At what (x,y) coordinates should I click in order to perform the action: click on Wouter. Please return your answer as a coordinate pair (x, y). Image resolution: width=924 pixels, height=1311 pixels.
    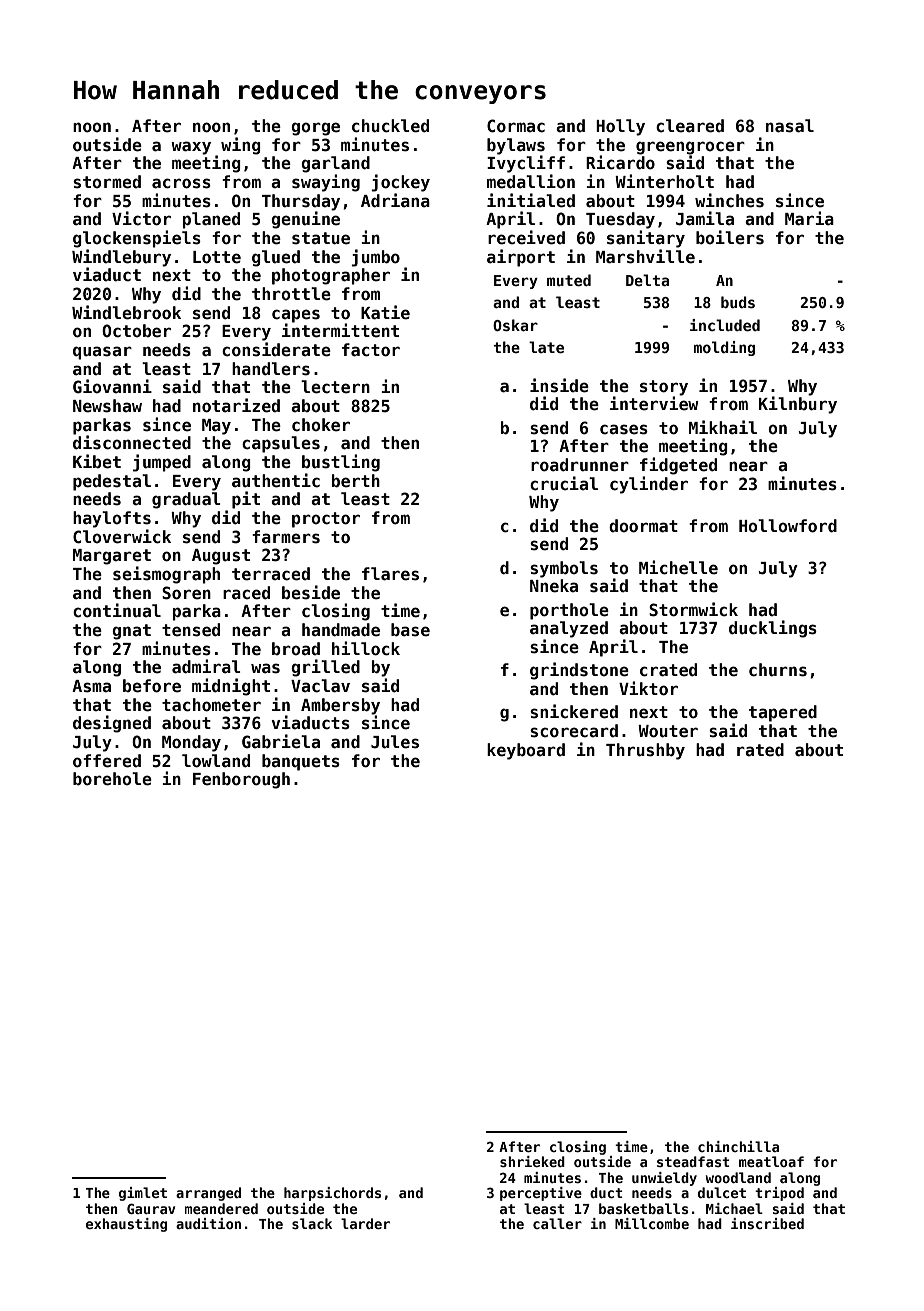
    Looking at the image, I should click on (668, 731).
